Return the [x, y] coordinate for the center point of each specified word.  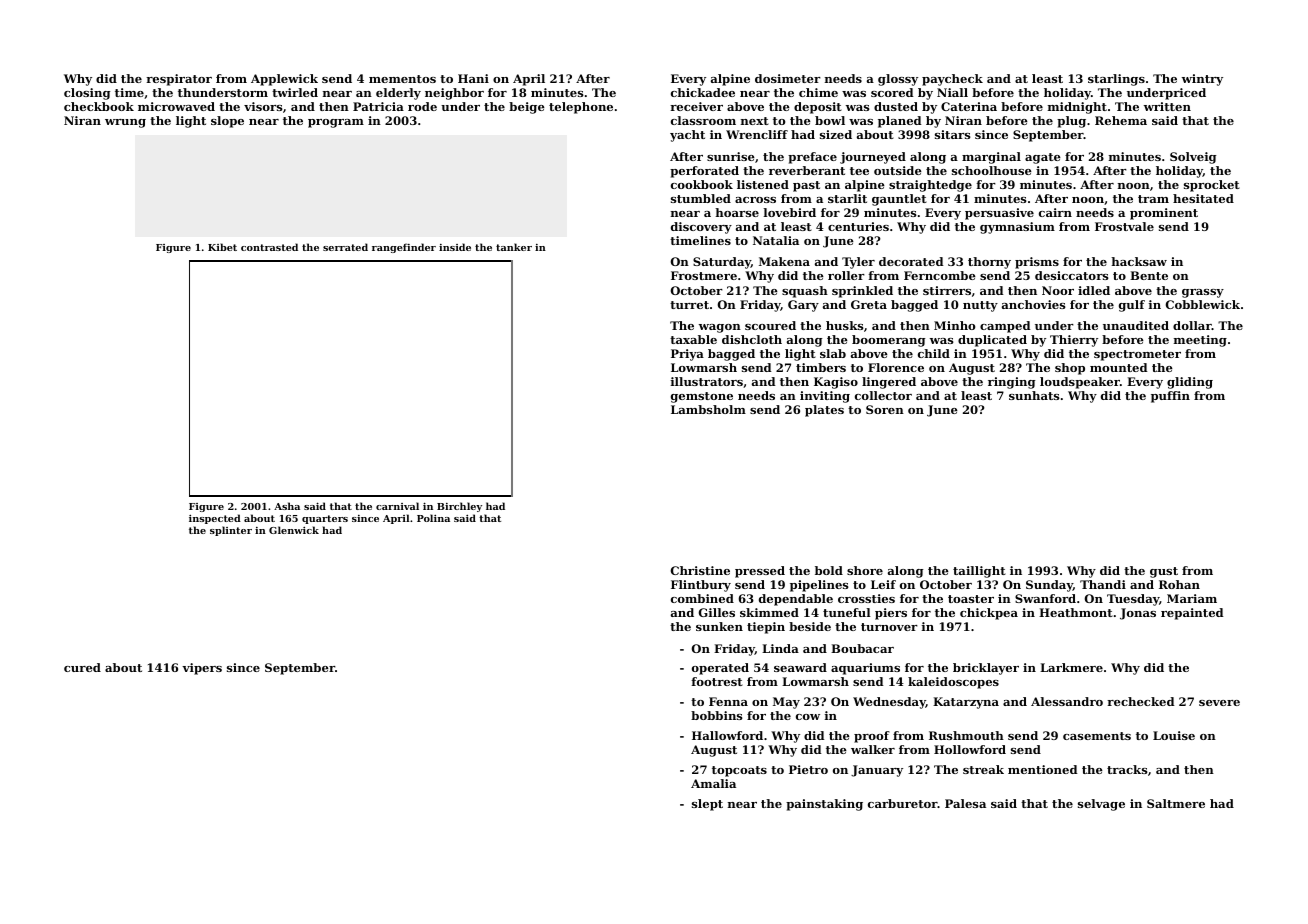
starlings [1116, 80]
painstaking [824, 805]
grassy [1203, 293]
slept [707, 805]
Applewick [284, 80]
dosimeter [788, 78]
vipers [202, 669]
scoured [770, 325]
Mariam [1192, 598]
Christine [700, 570]
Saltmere [1176, 803]
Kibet [222, 247]
